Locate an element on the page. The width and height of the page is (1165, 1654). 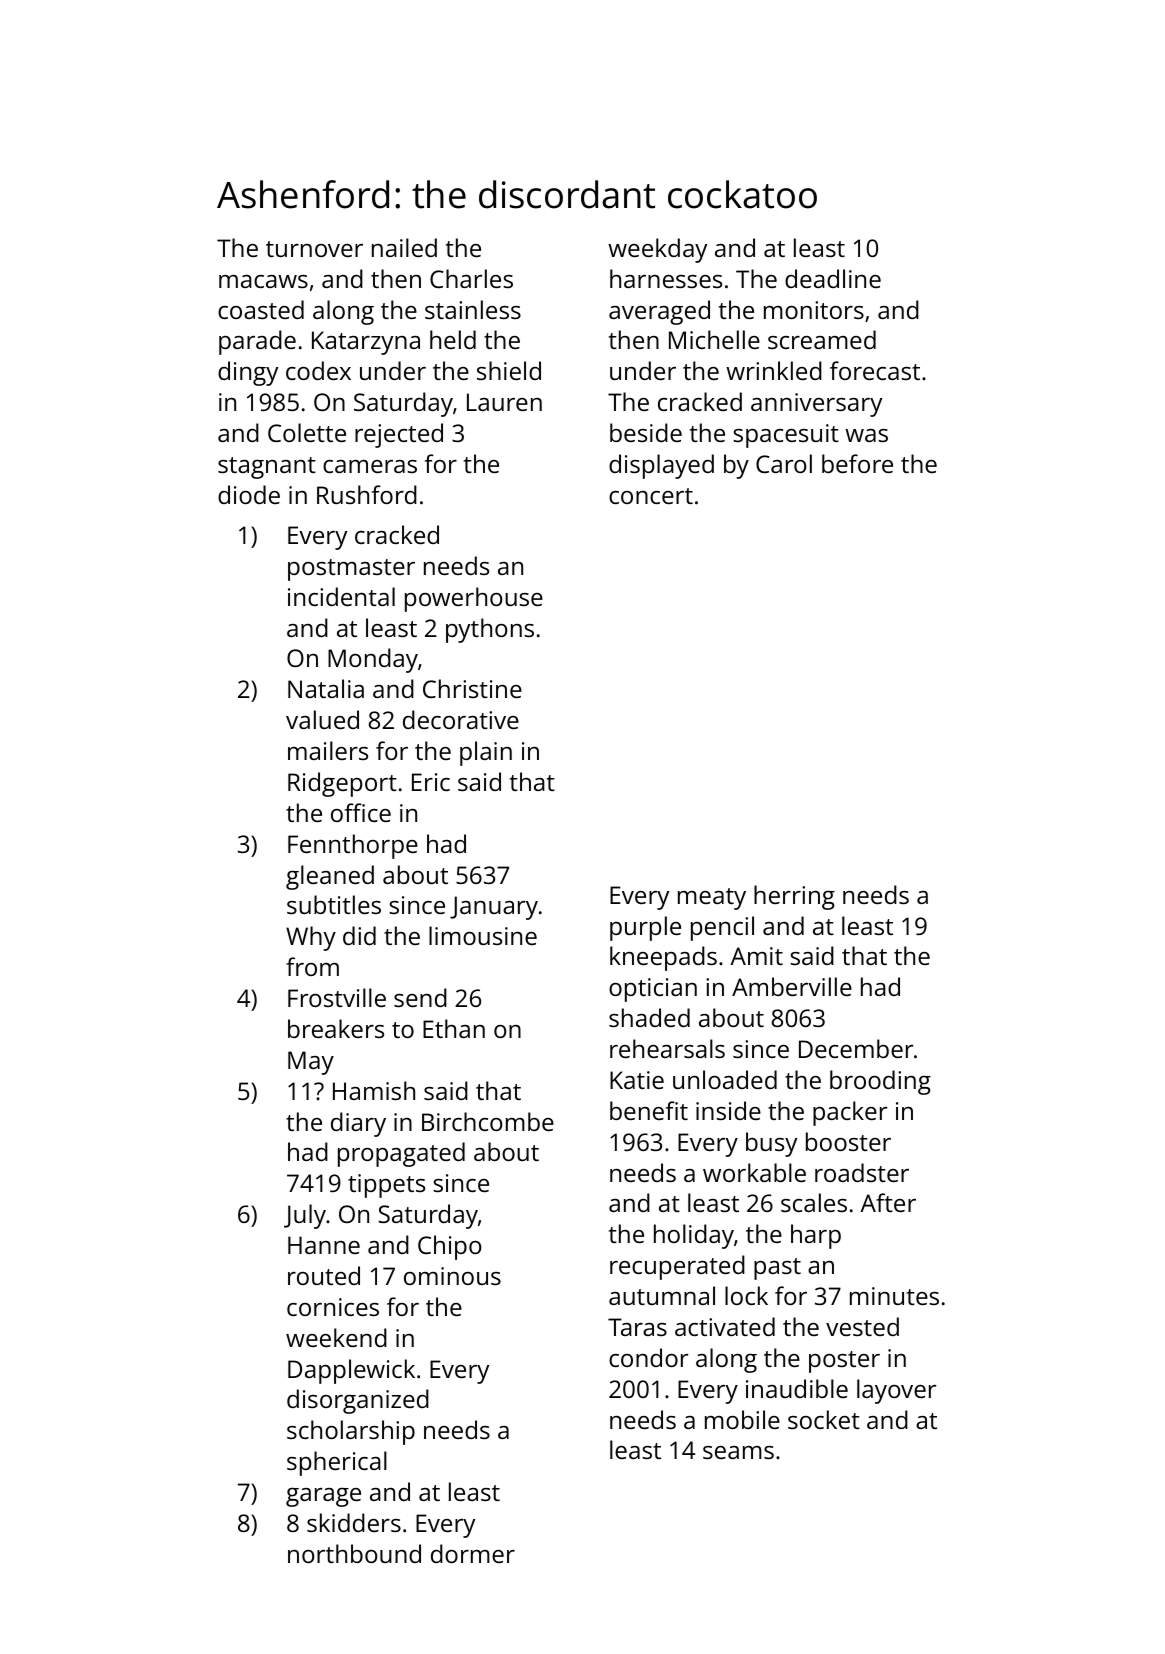
May is located at coordinates (311, 1063).
